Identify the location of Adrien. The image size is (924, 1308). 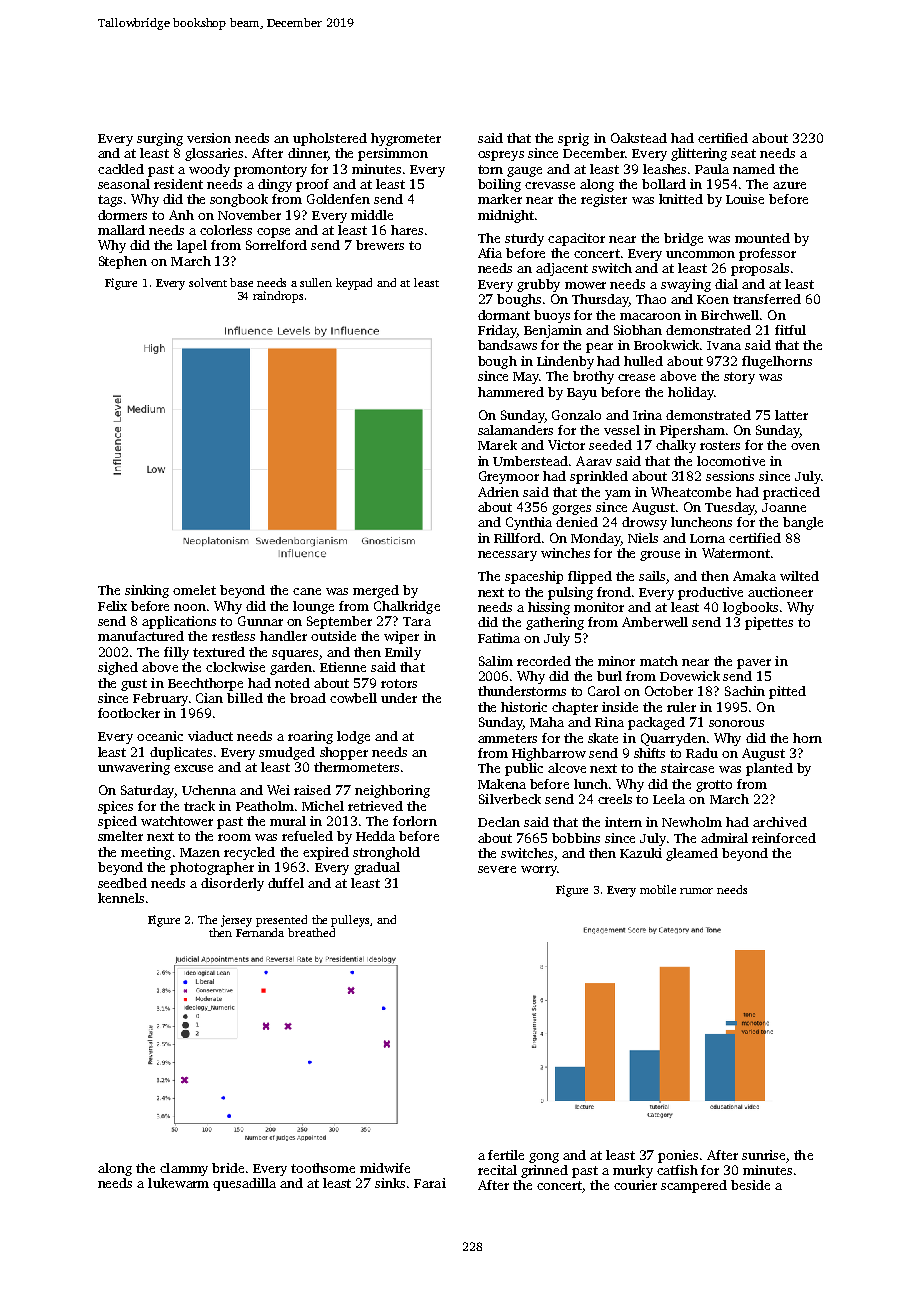
(498, 492).
